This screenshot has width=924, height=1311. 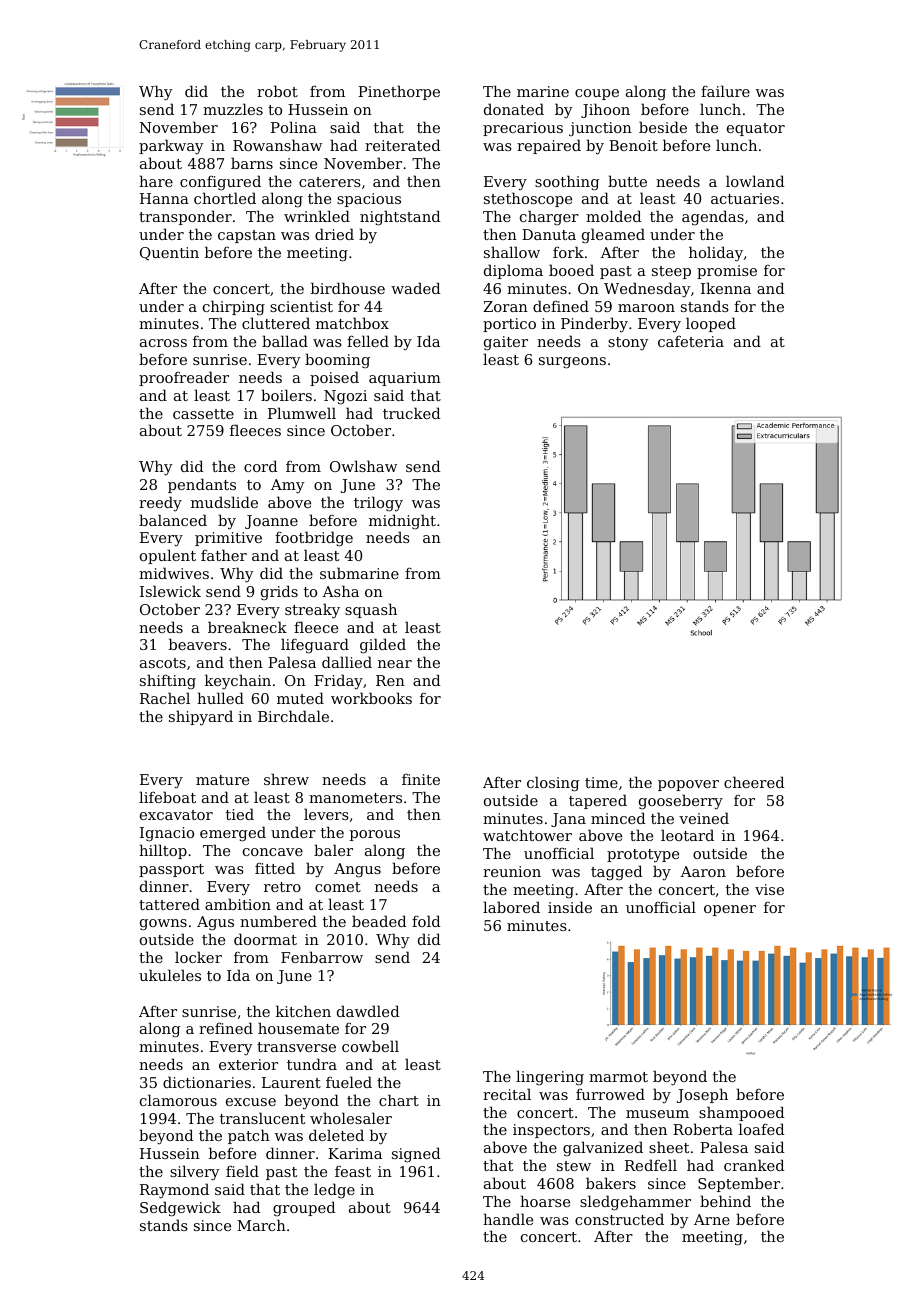 What do you see at coordinates (163, 925) in the screenshot?
I see `gowns` at bounding box center [163, 925].
